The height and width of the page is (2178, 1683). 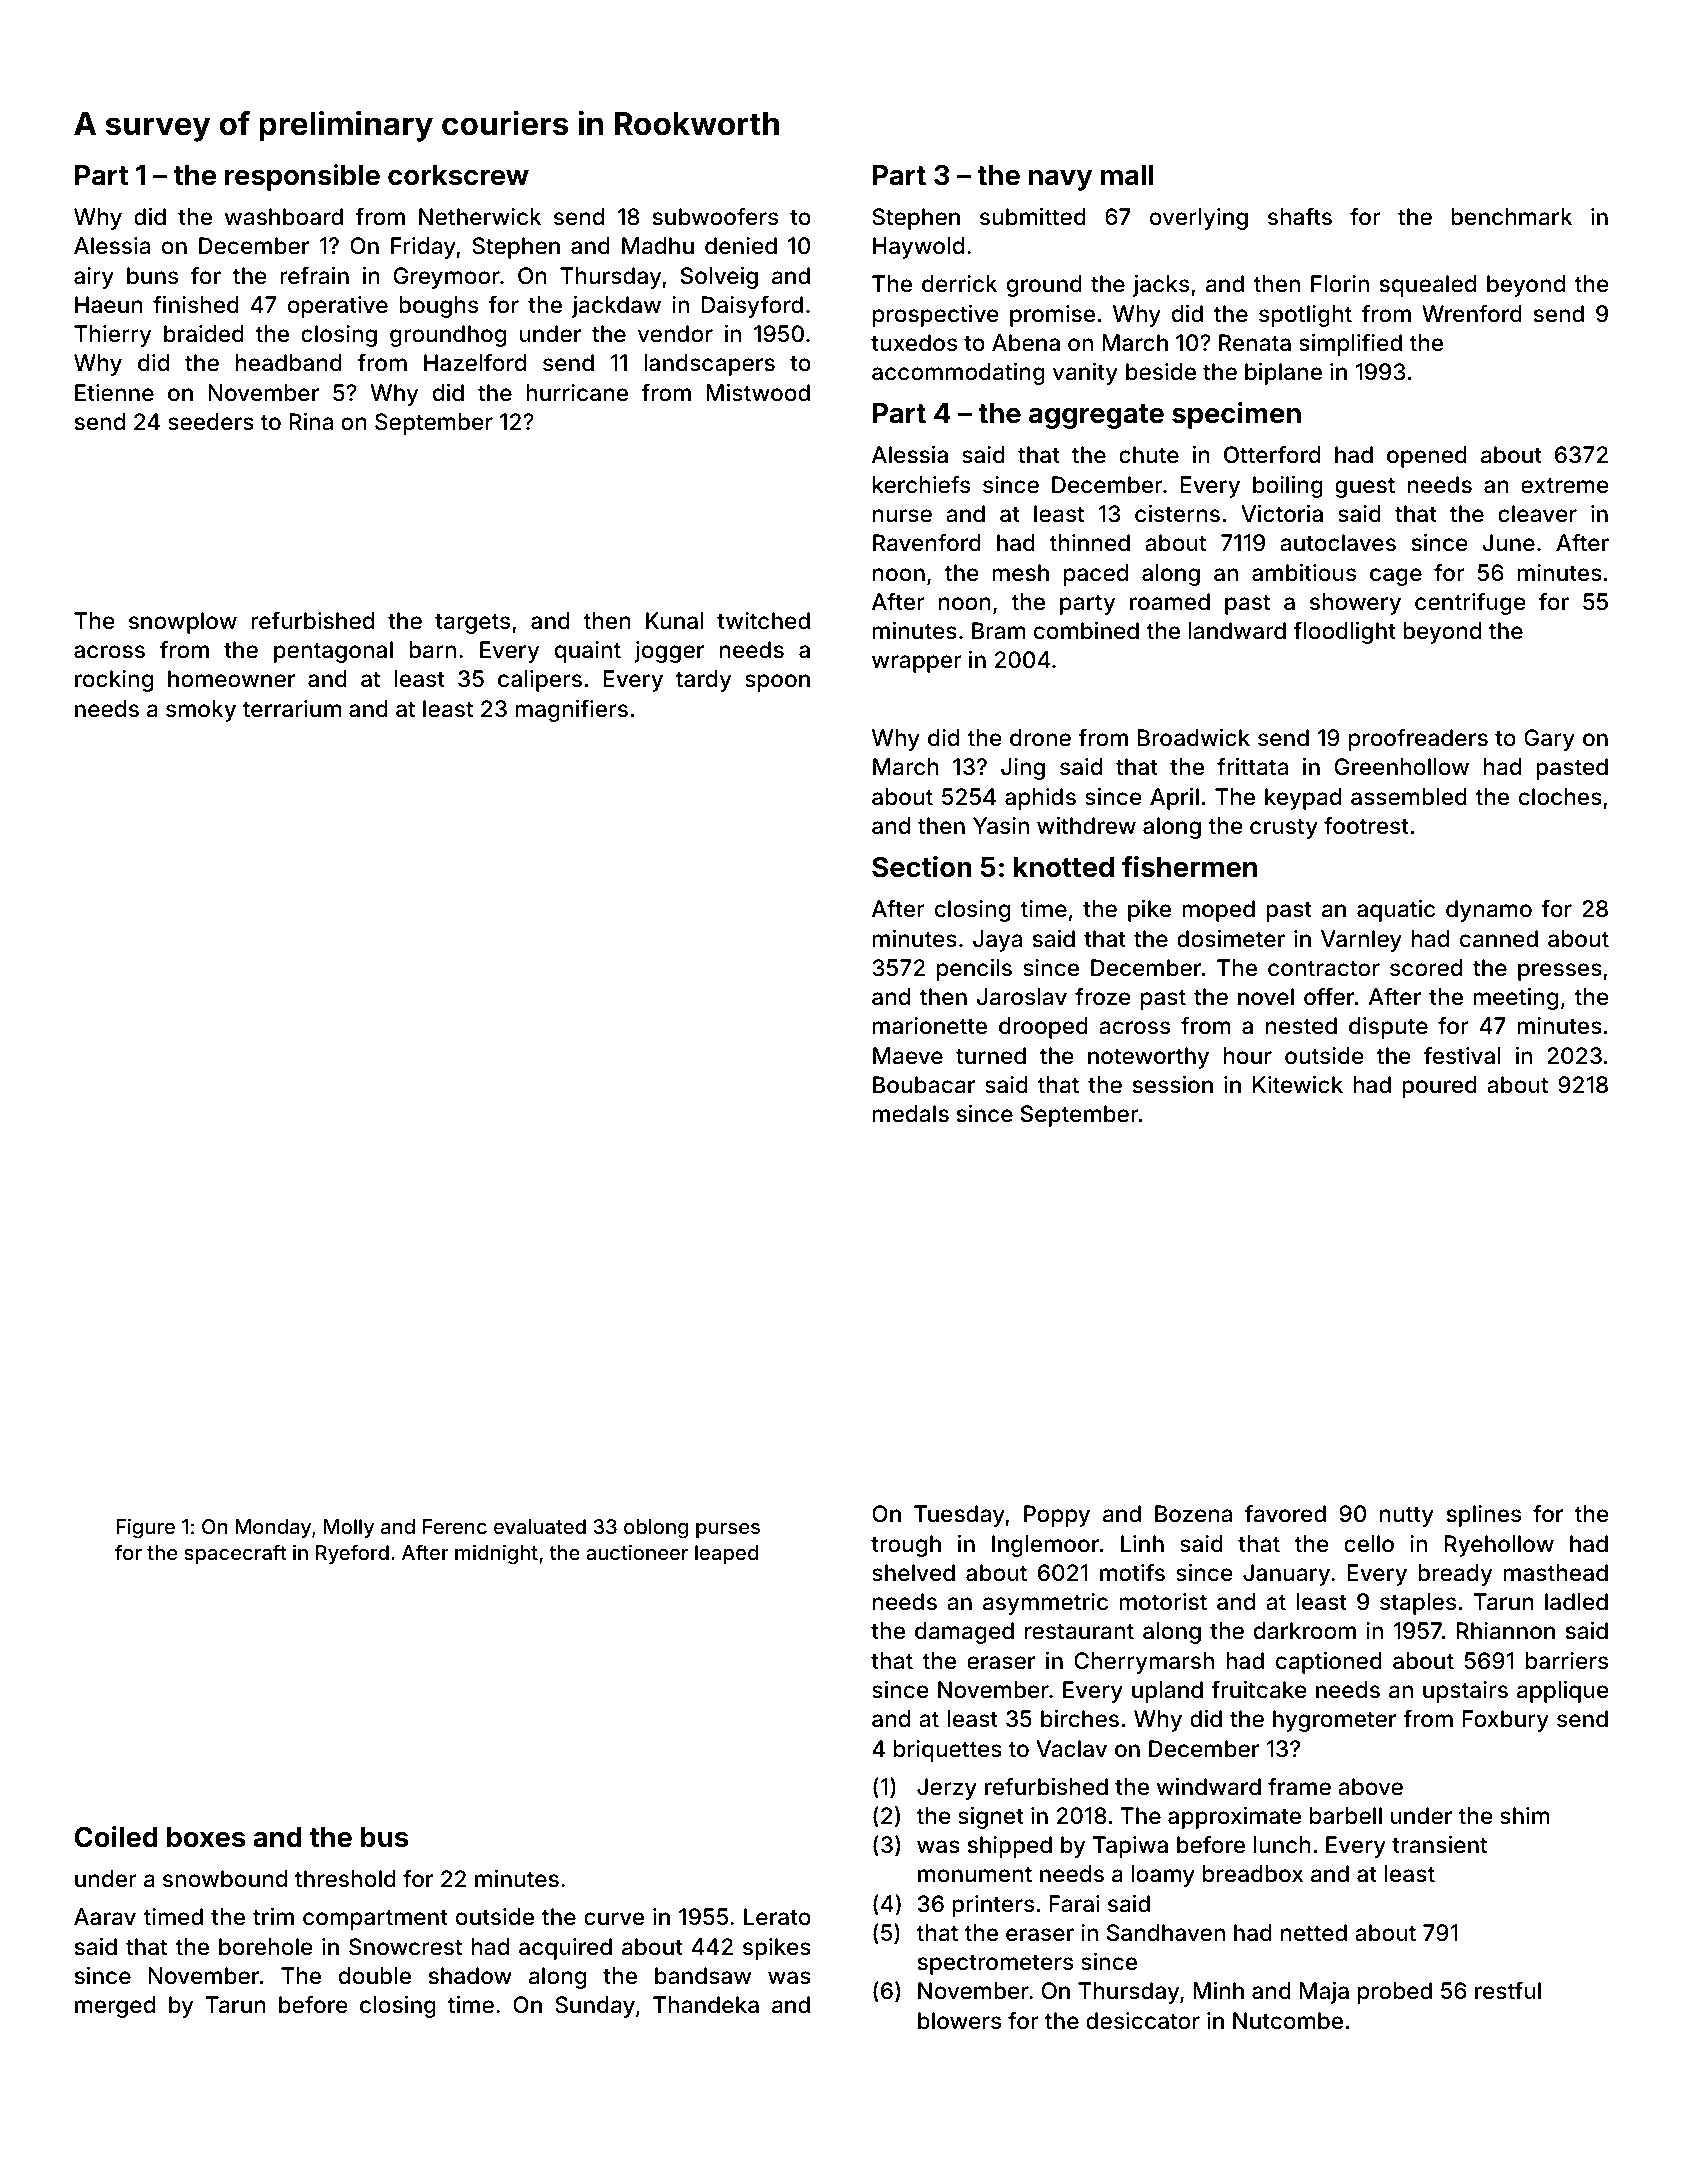 What do you see at coordinates (656, 1529) in the page?
I see `oblong` at bounding box center [656, 1529].
